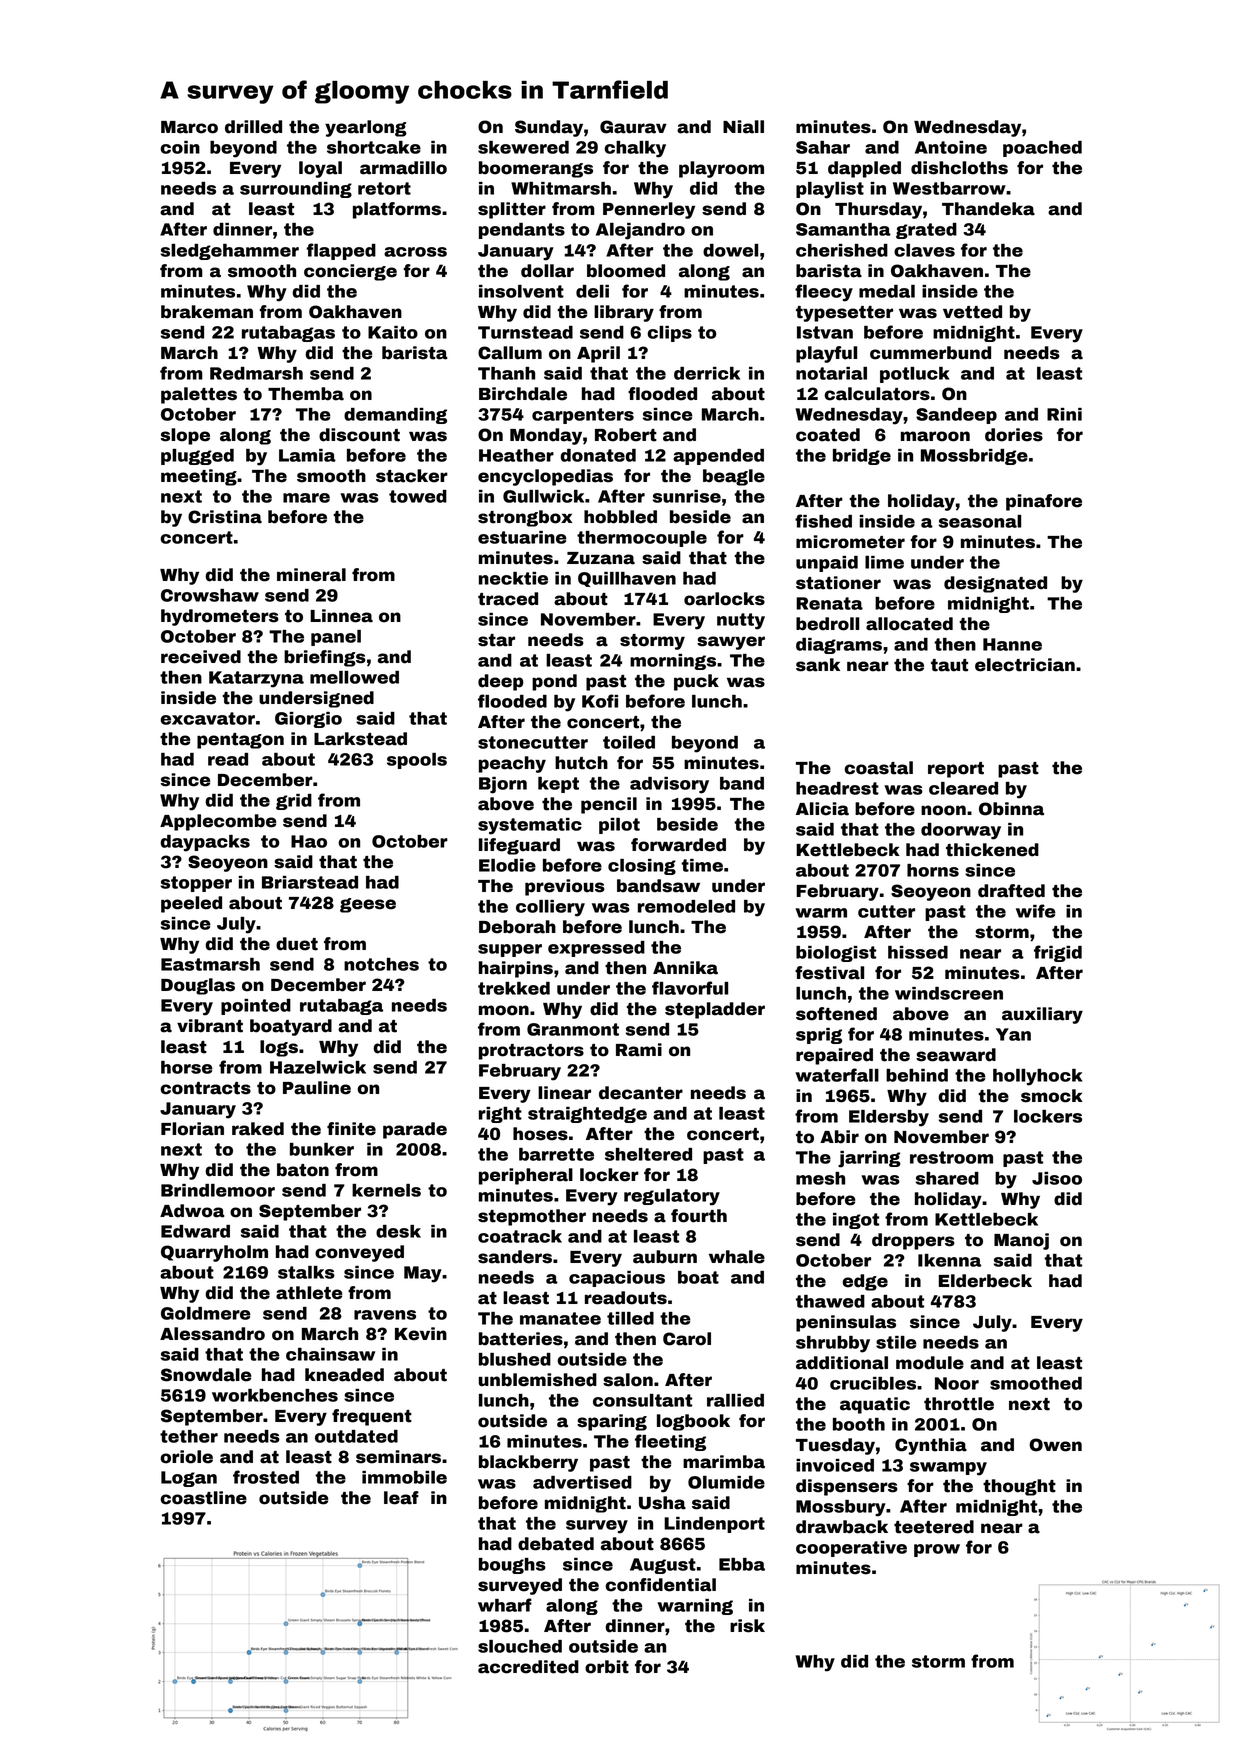 The width and height of the screenshot is (1243, 1759). I want to click on thermocouple, so click(642, 539).
